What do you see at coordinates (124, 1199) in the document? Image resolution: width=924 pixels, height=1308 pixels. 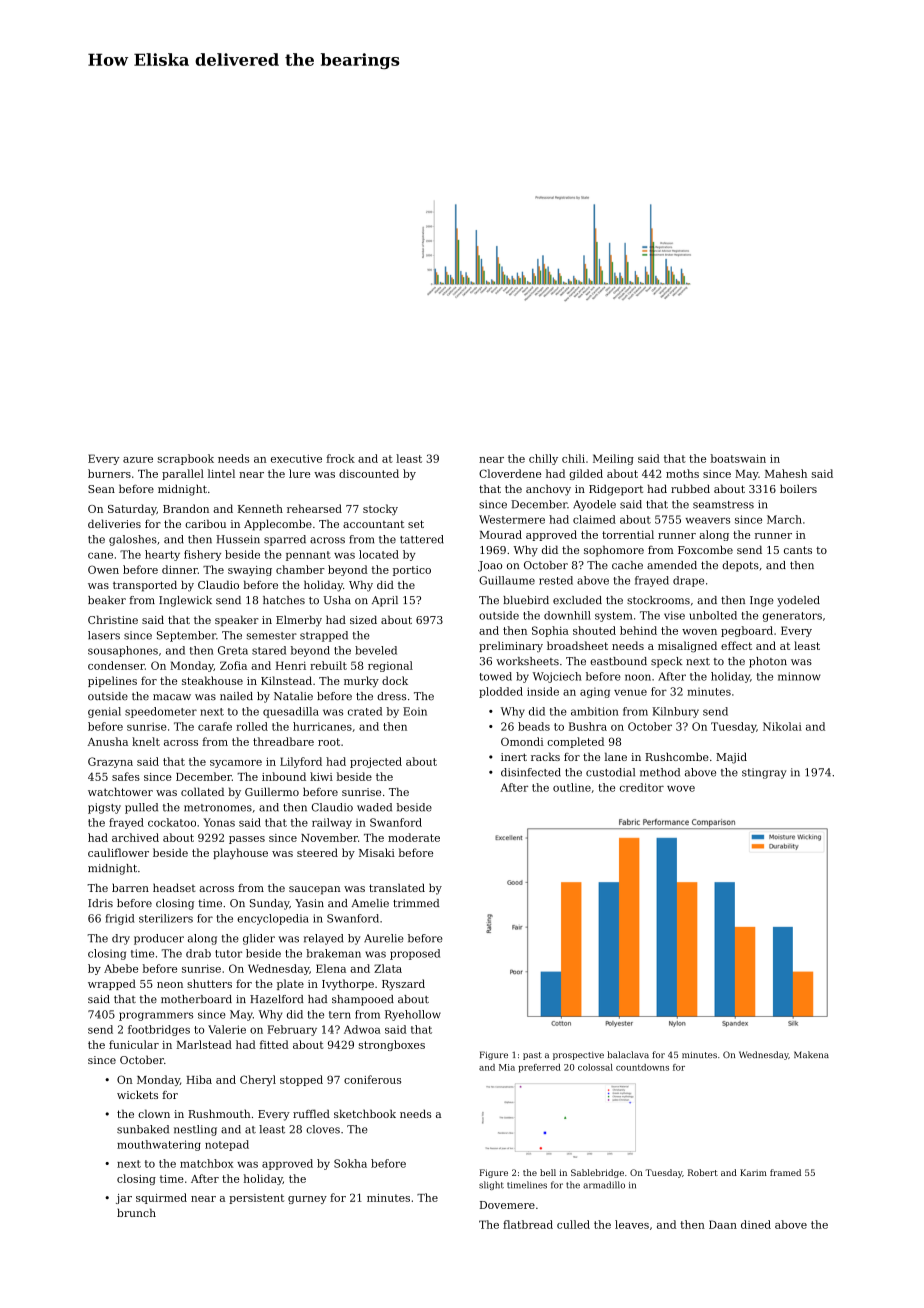 I see `jar` at bounding box center [124, 1199].
